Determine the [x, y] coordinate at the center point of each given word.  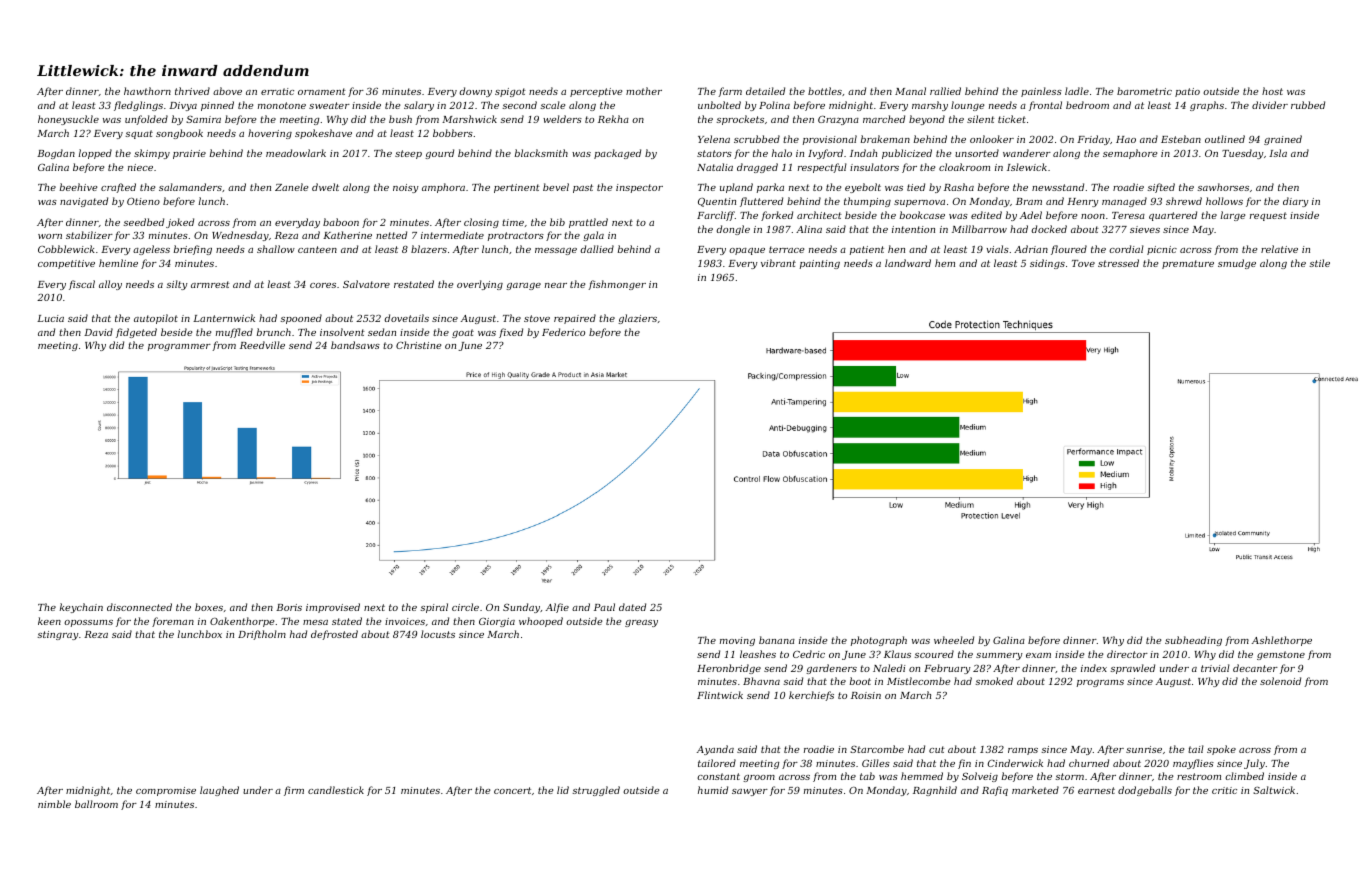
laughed [219, 791]
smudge [1237, 264]
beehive [78, 187]
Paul [604, 607]
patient [867, 250]
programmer [179, 347]
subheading [1193, 641]
